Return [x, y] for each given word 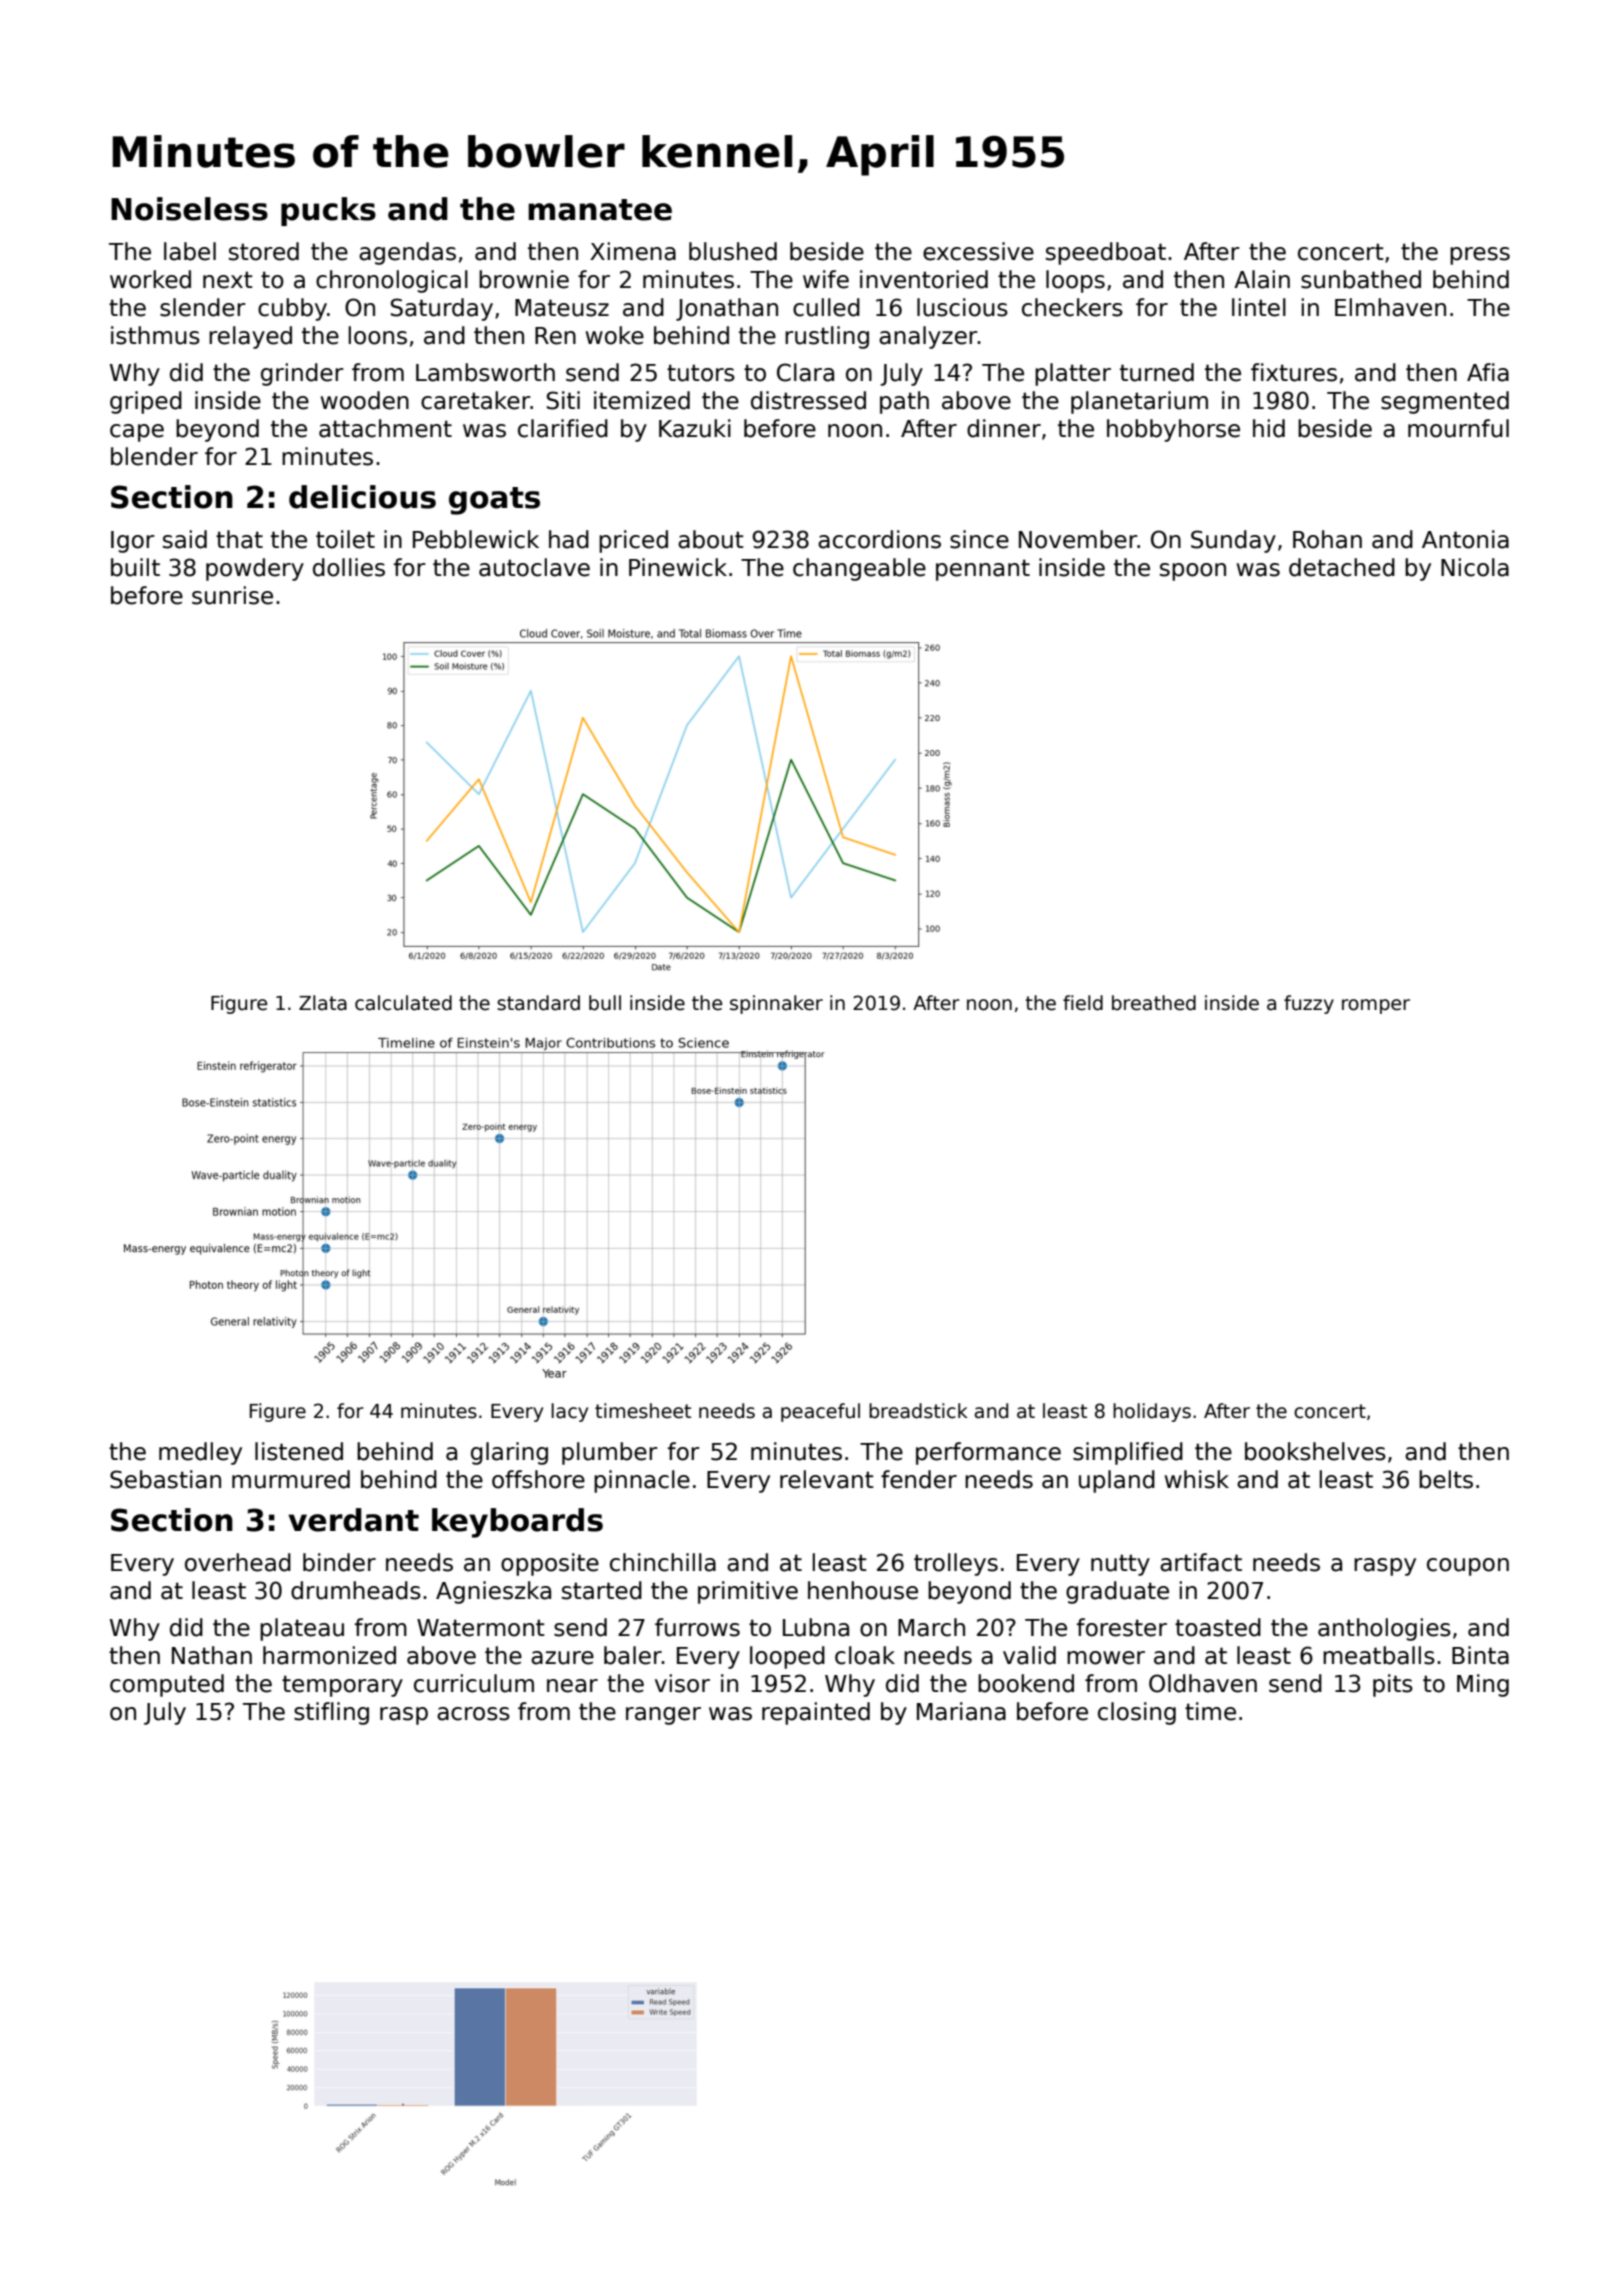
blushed [733, 251]
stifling [331, 1713]
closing [1137, 1713]
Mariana [961, 1711]
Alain [1262, 279]
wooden [365, 400]
